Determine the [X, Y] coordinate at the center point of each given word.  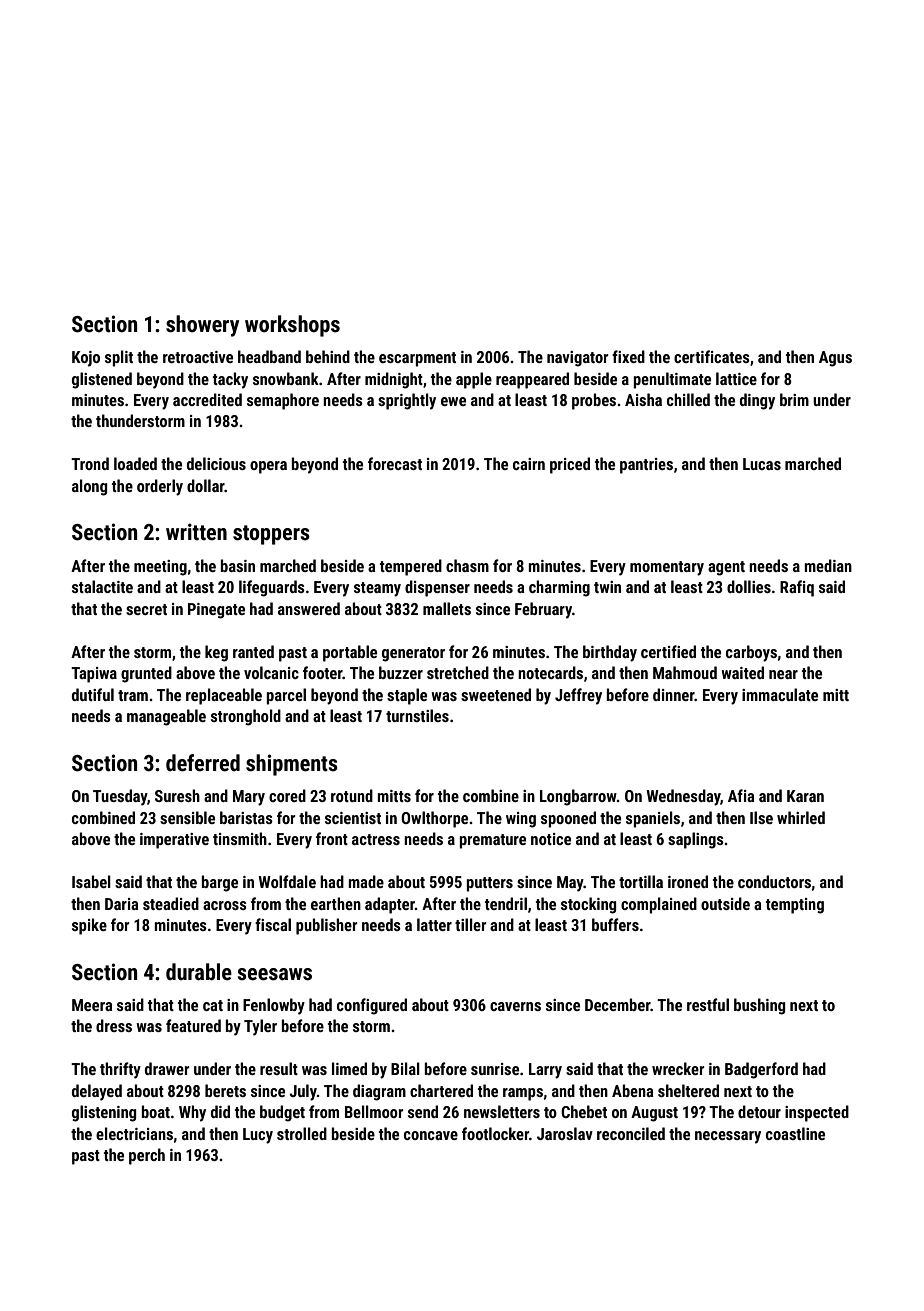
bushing [760, 1006]
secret [146, 609]
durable [199, 972]
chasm [467, 565]
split [119, 358]
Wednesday [683, 797]
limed [349, 1068]
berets [225, 1090]
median [828, 565]
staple [407, 696]
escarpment [417, 359]
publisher [326, 926]
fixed [628, 356]
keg [216, 653]
